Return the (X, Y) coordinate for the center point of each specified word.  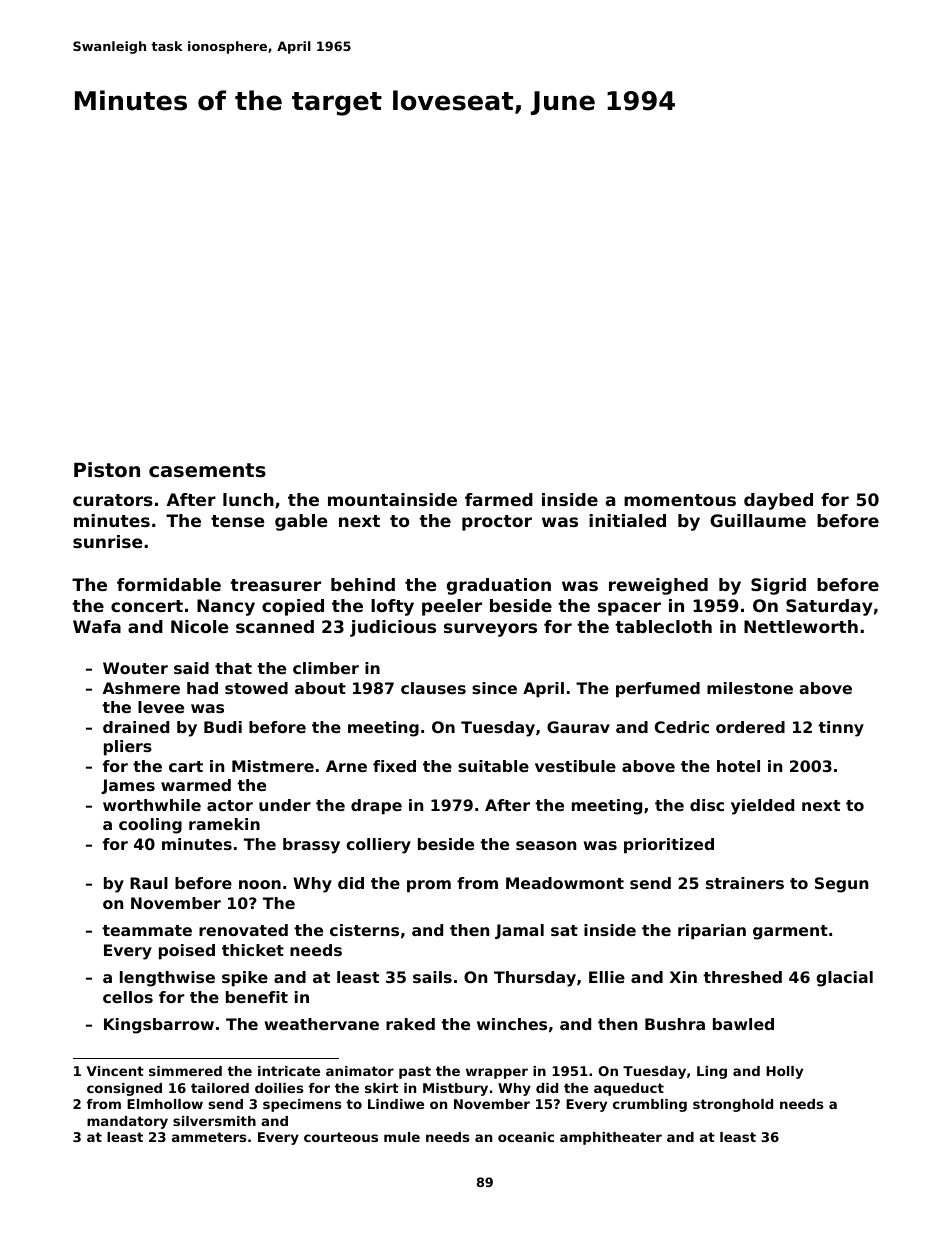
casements (207, 470)
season (546, 845)
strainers (745, 883)
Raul (149, 883)
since (494, 688)
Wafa (97, 626)
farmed (499, 499)
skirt (382, 1088)
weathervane (322, 1024)
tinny (841, 729)
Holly (784, 1072)
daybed (778, 501)
